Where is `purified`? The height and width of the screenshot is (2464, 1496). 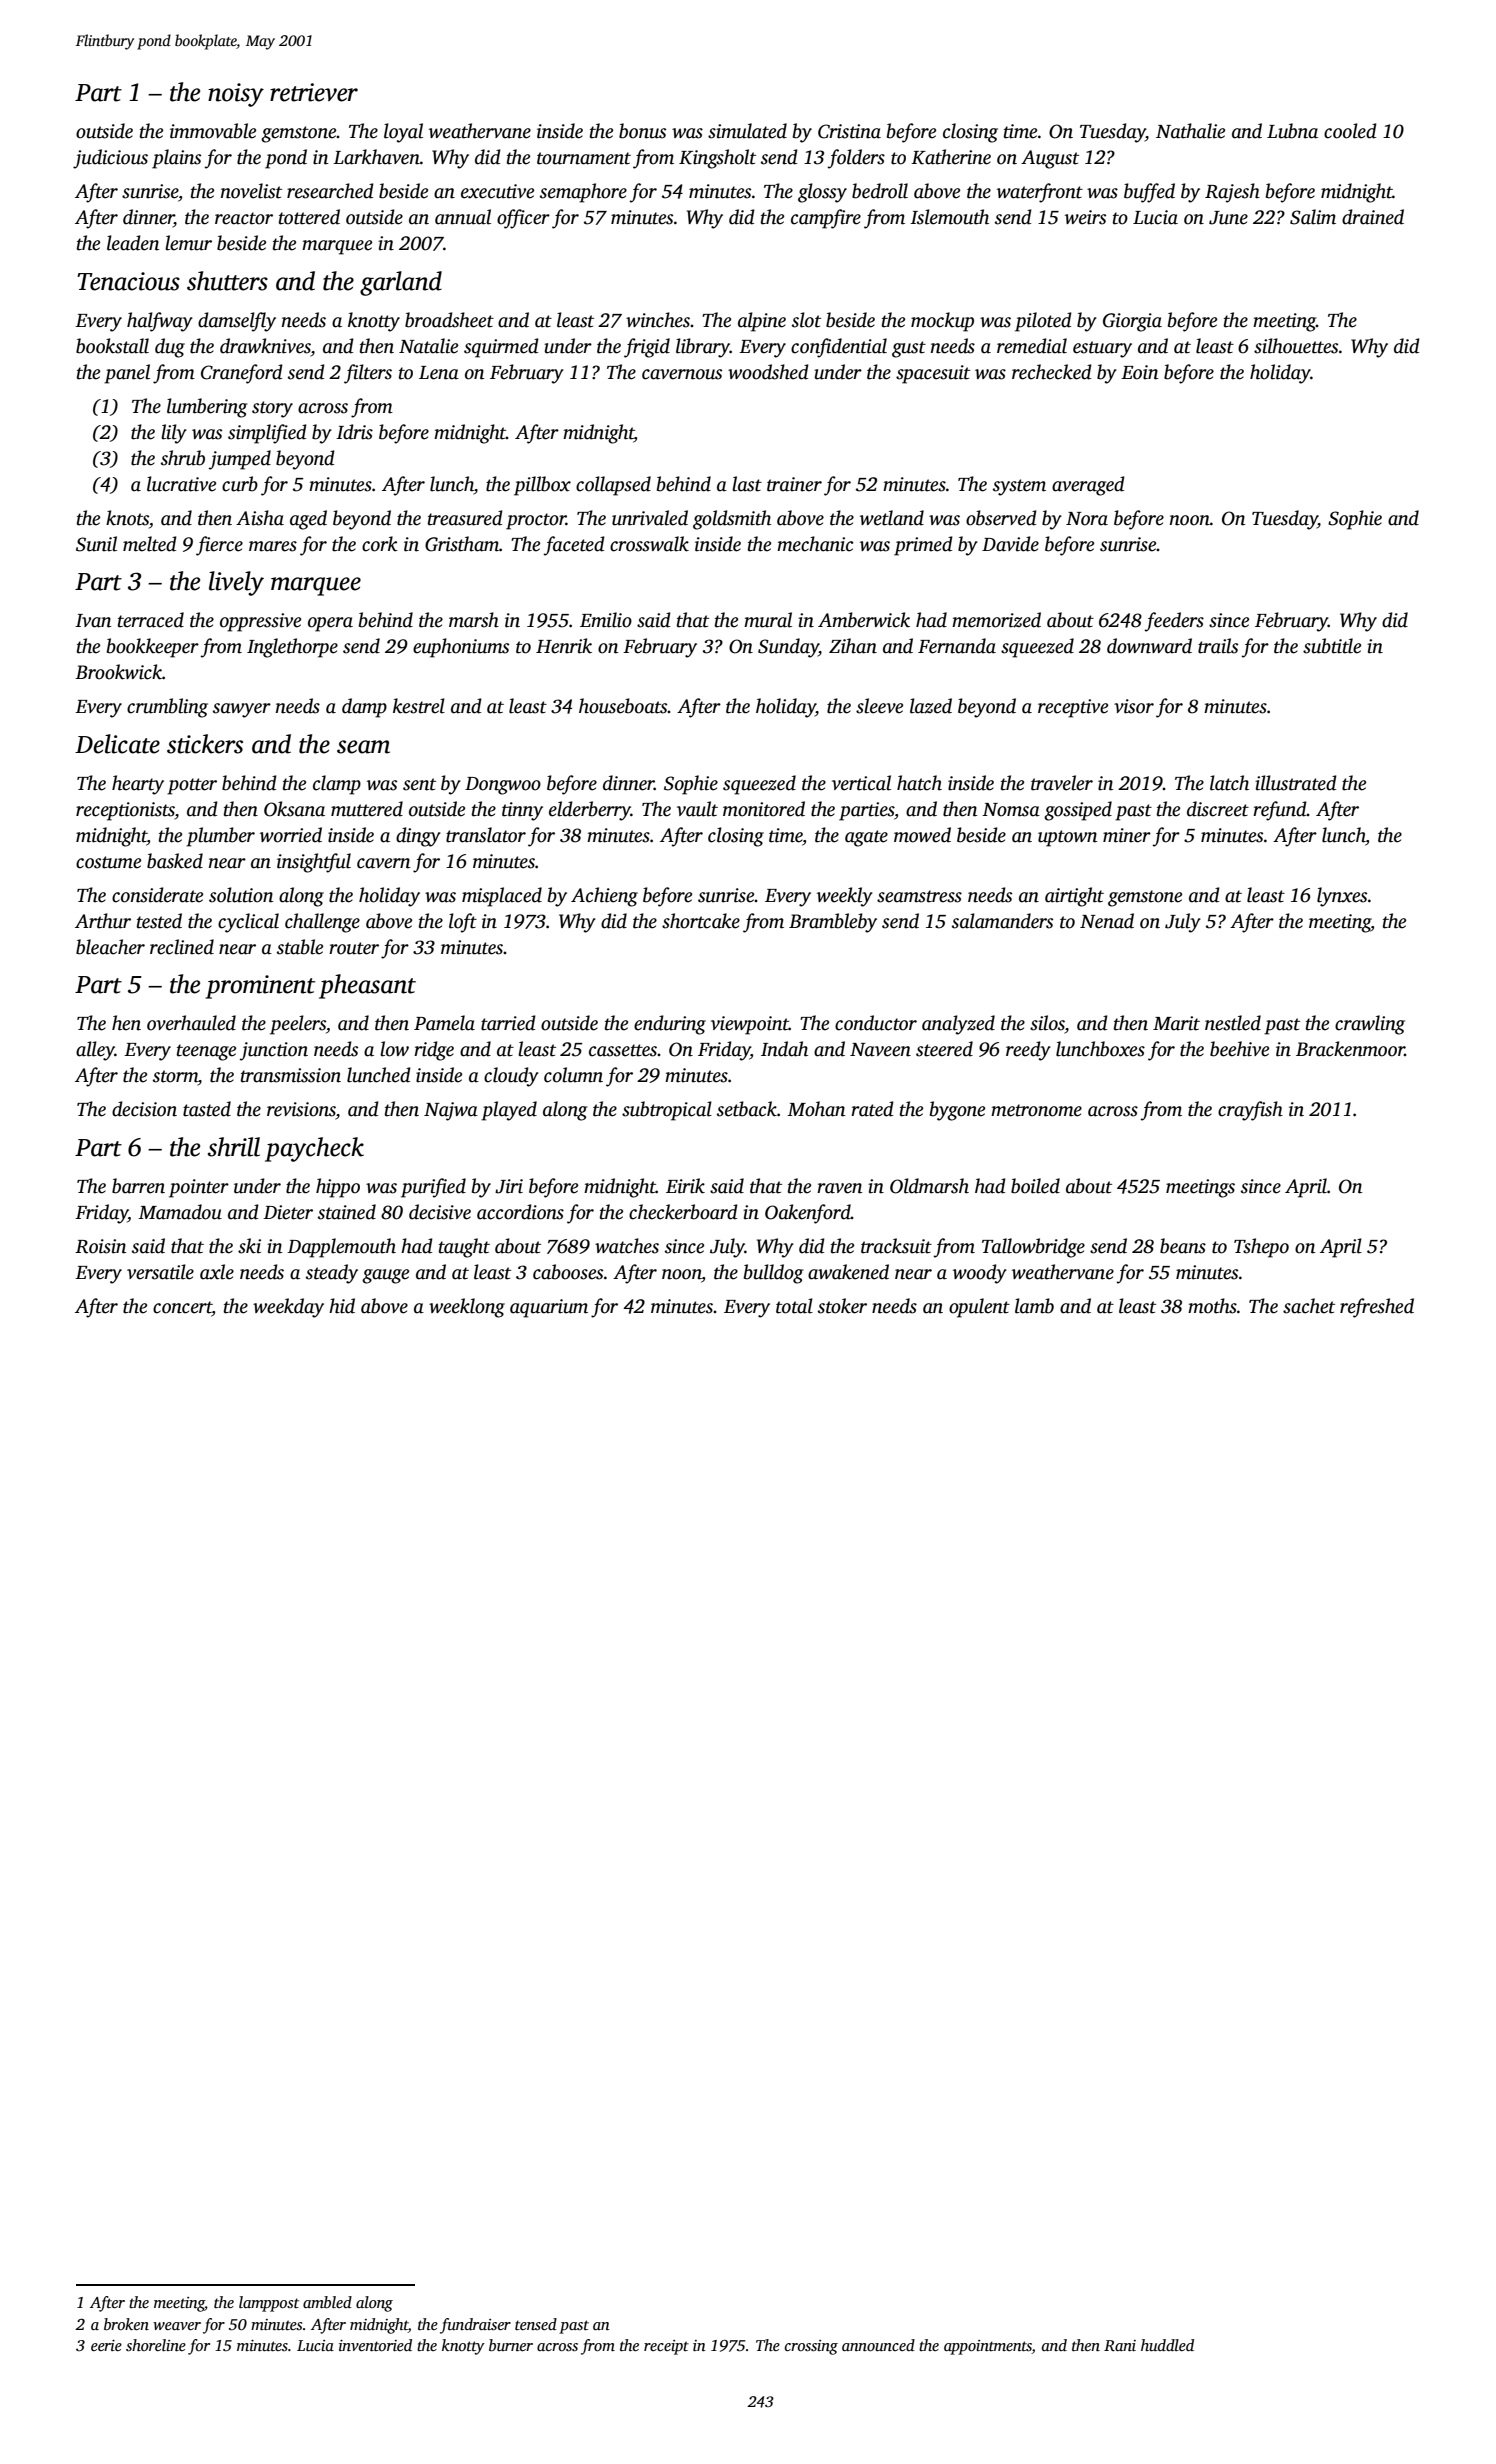
purified is located at coordinates (433, 1188).
